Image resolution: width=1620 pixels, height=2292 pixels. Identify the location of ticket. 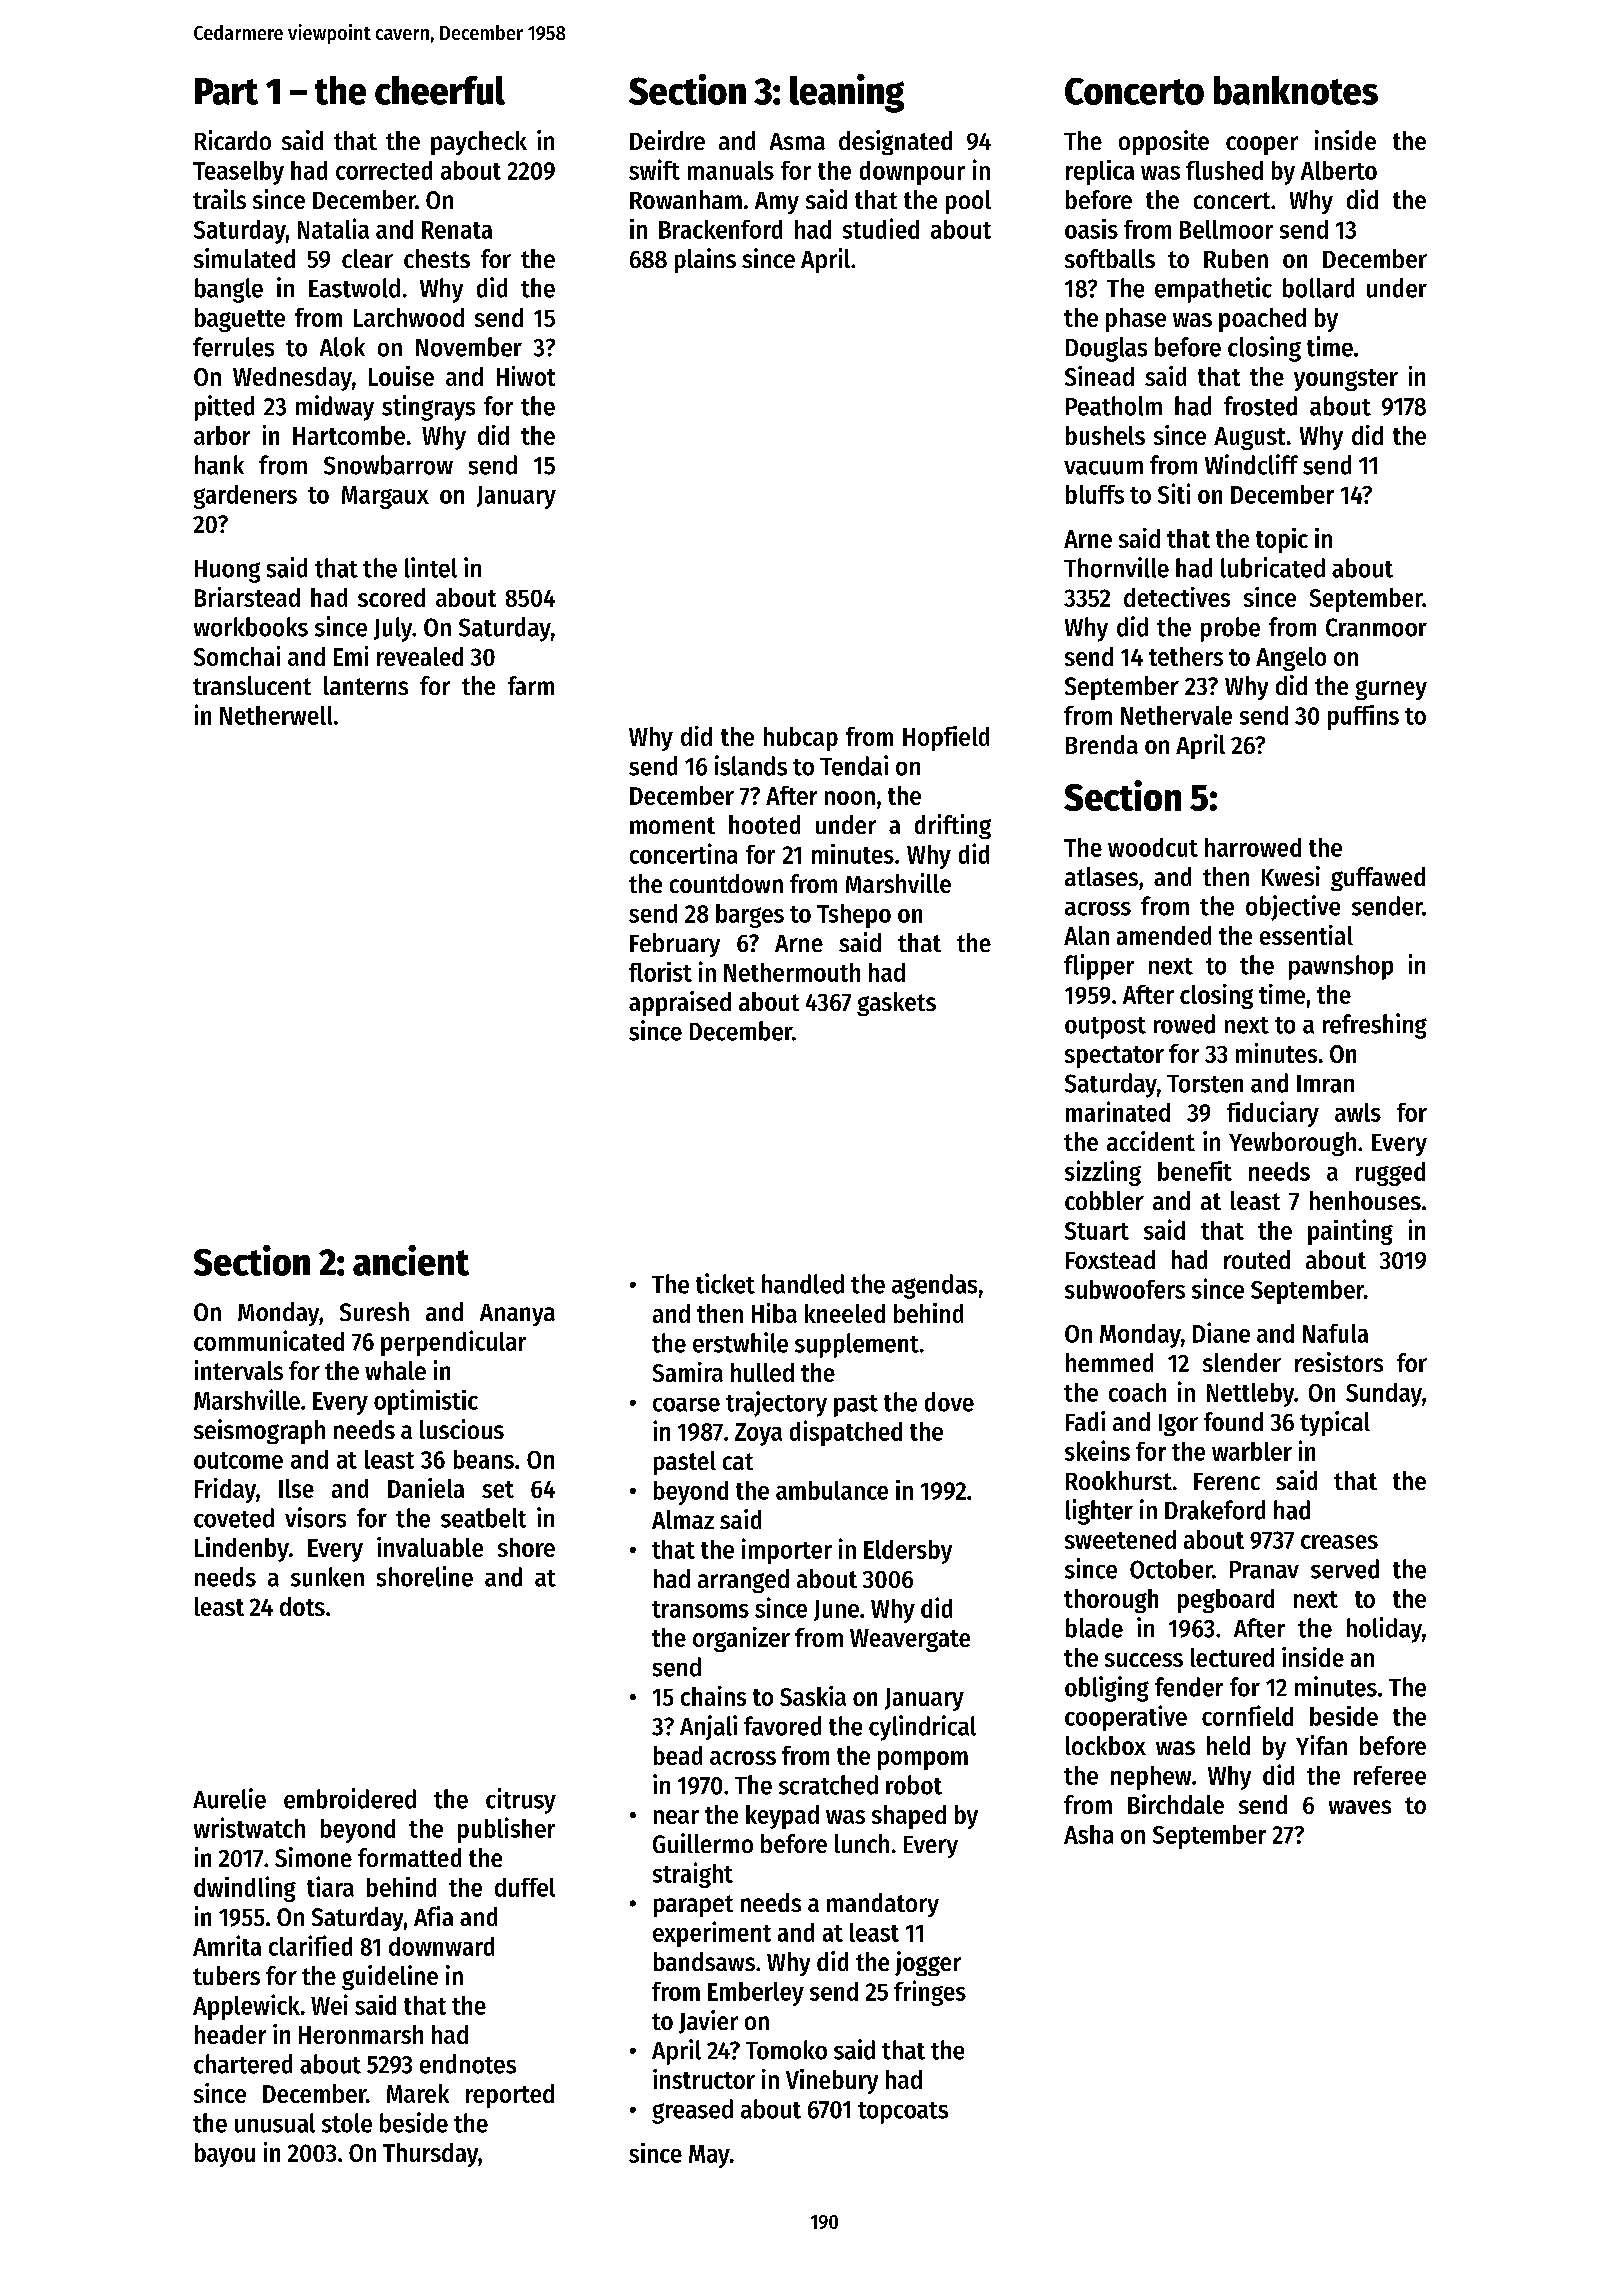
(725, 1283).
